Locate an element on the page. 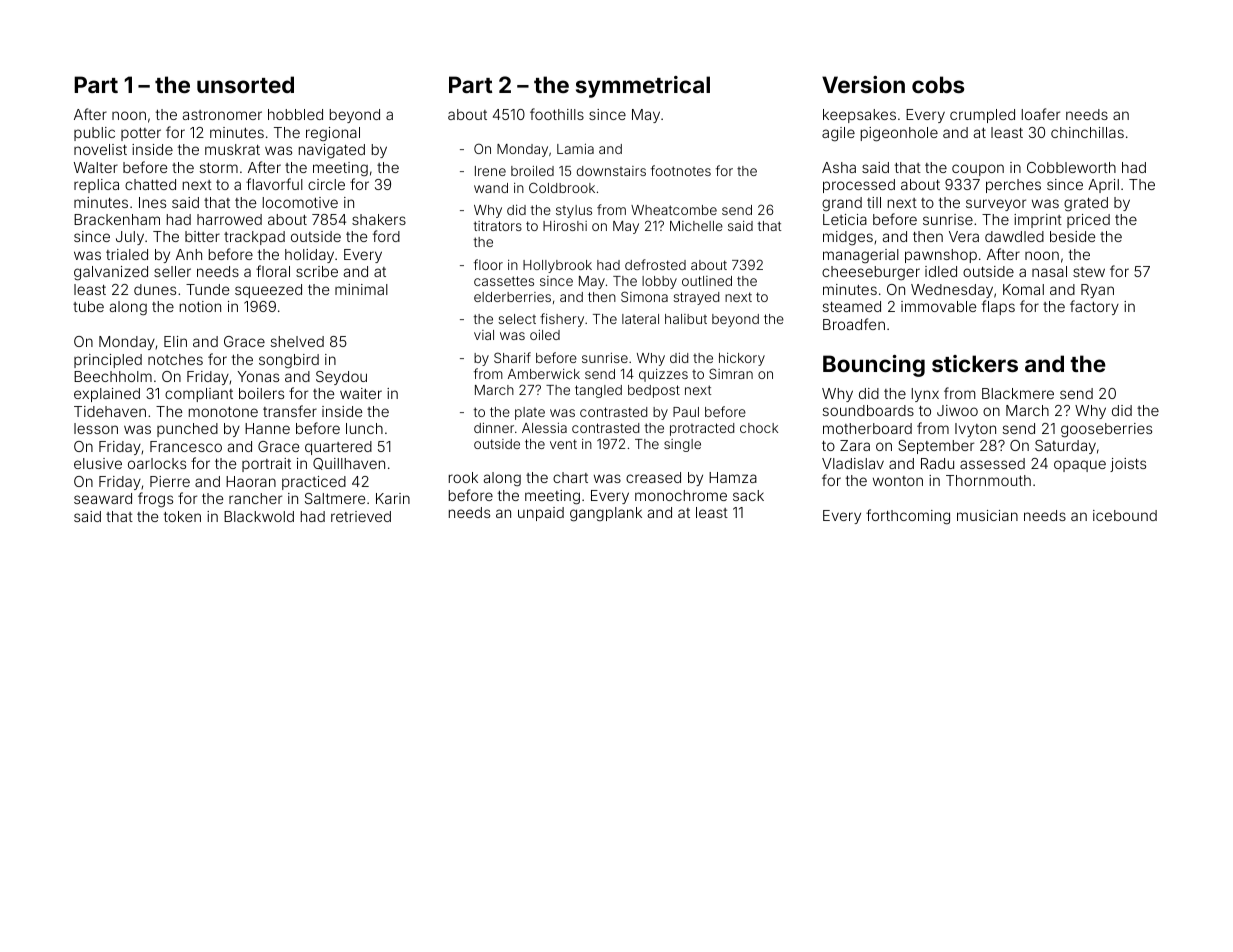  Komal is located at coordinates (1023, 289).
